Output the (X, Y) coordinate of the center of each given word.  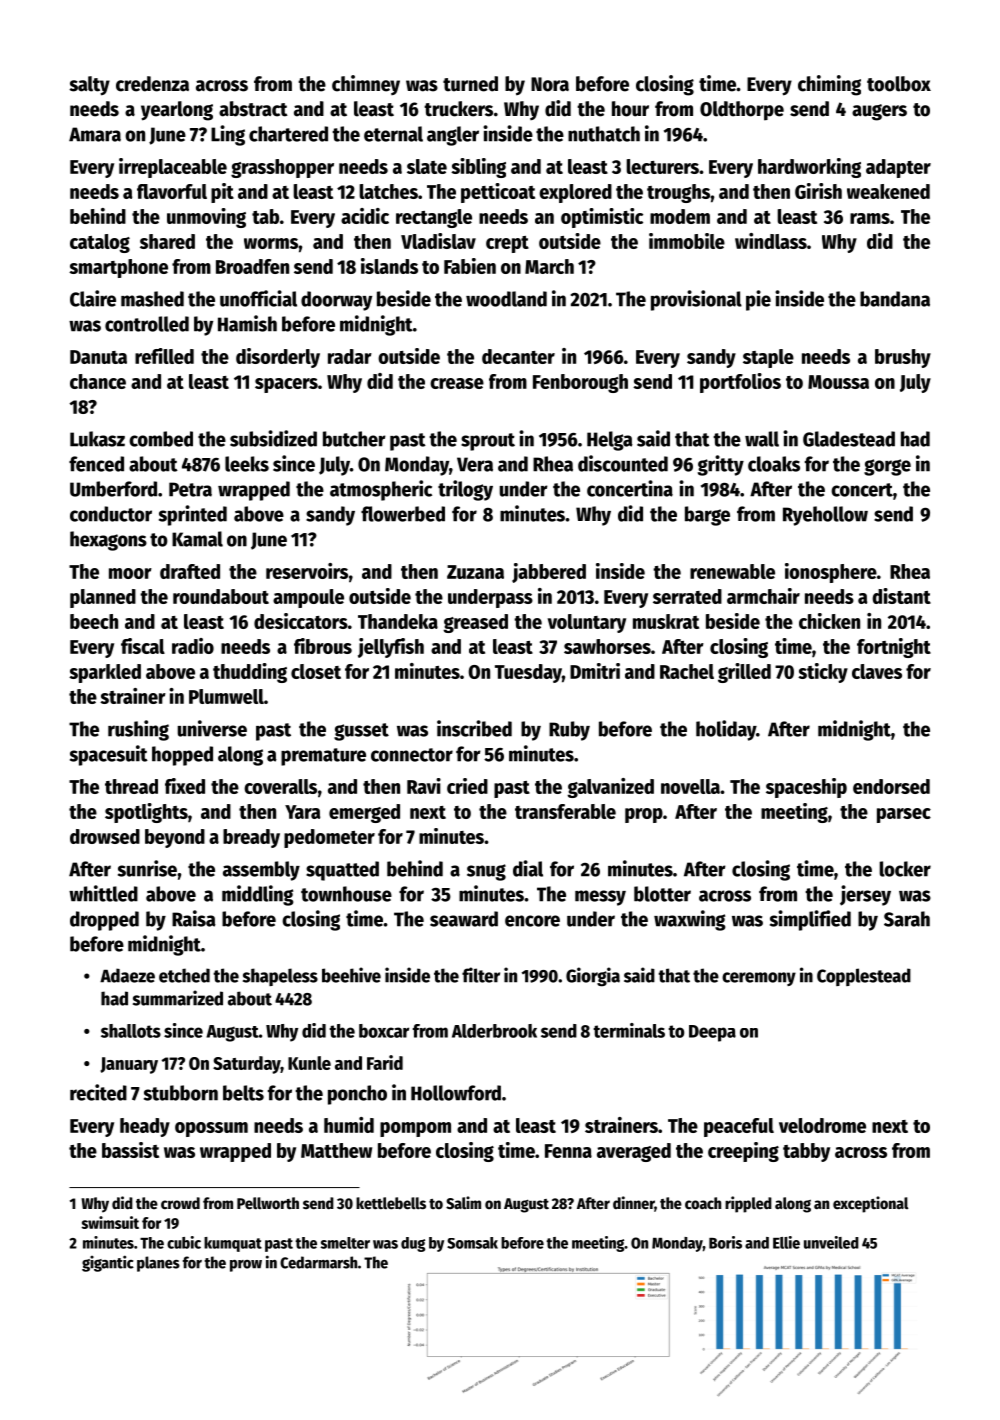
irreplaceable (173, 168)
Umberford (113, 489)
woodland (506, 299)
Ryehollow (825, 516)
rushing (138, 730)
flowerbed (403, 514)
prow (246, 1266)
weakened (888, 191)
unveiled (831, 1242)
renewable (732, 571)
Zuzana (475, 572)
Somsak (472, 1243)
